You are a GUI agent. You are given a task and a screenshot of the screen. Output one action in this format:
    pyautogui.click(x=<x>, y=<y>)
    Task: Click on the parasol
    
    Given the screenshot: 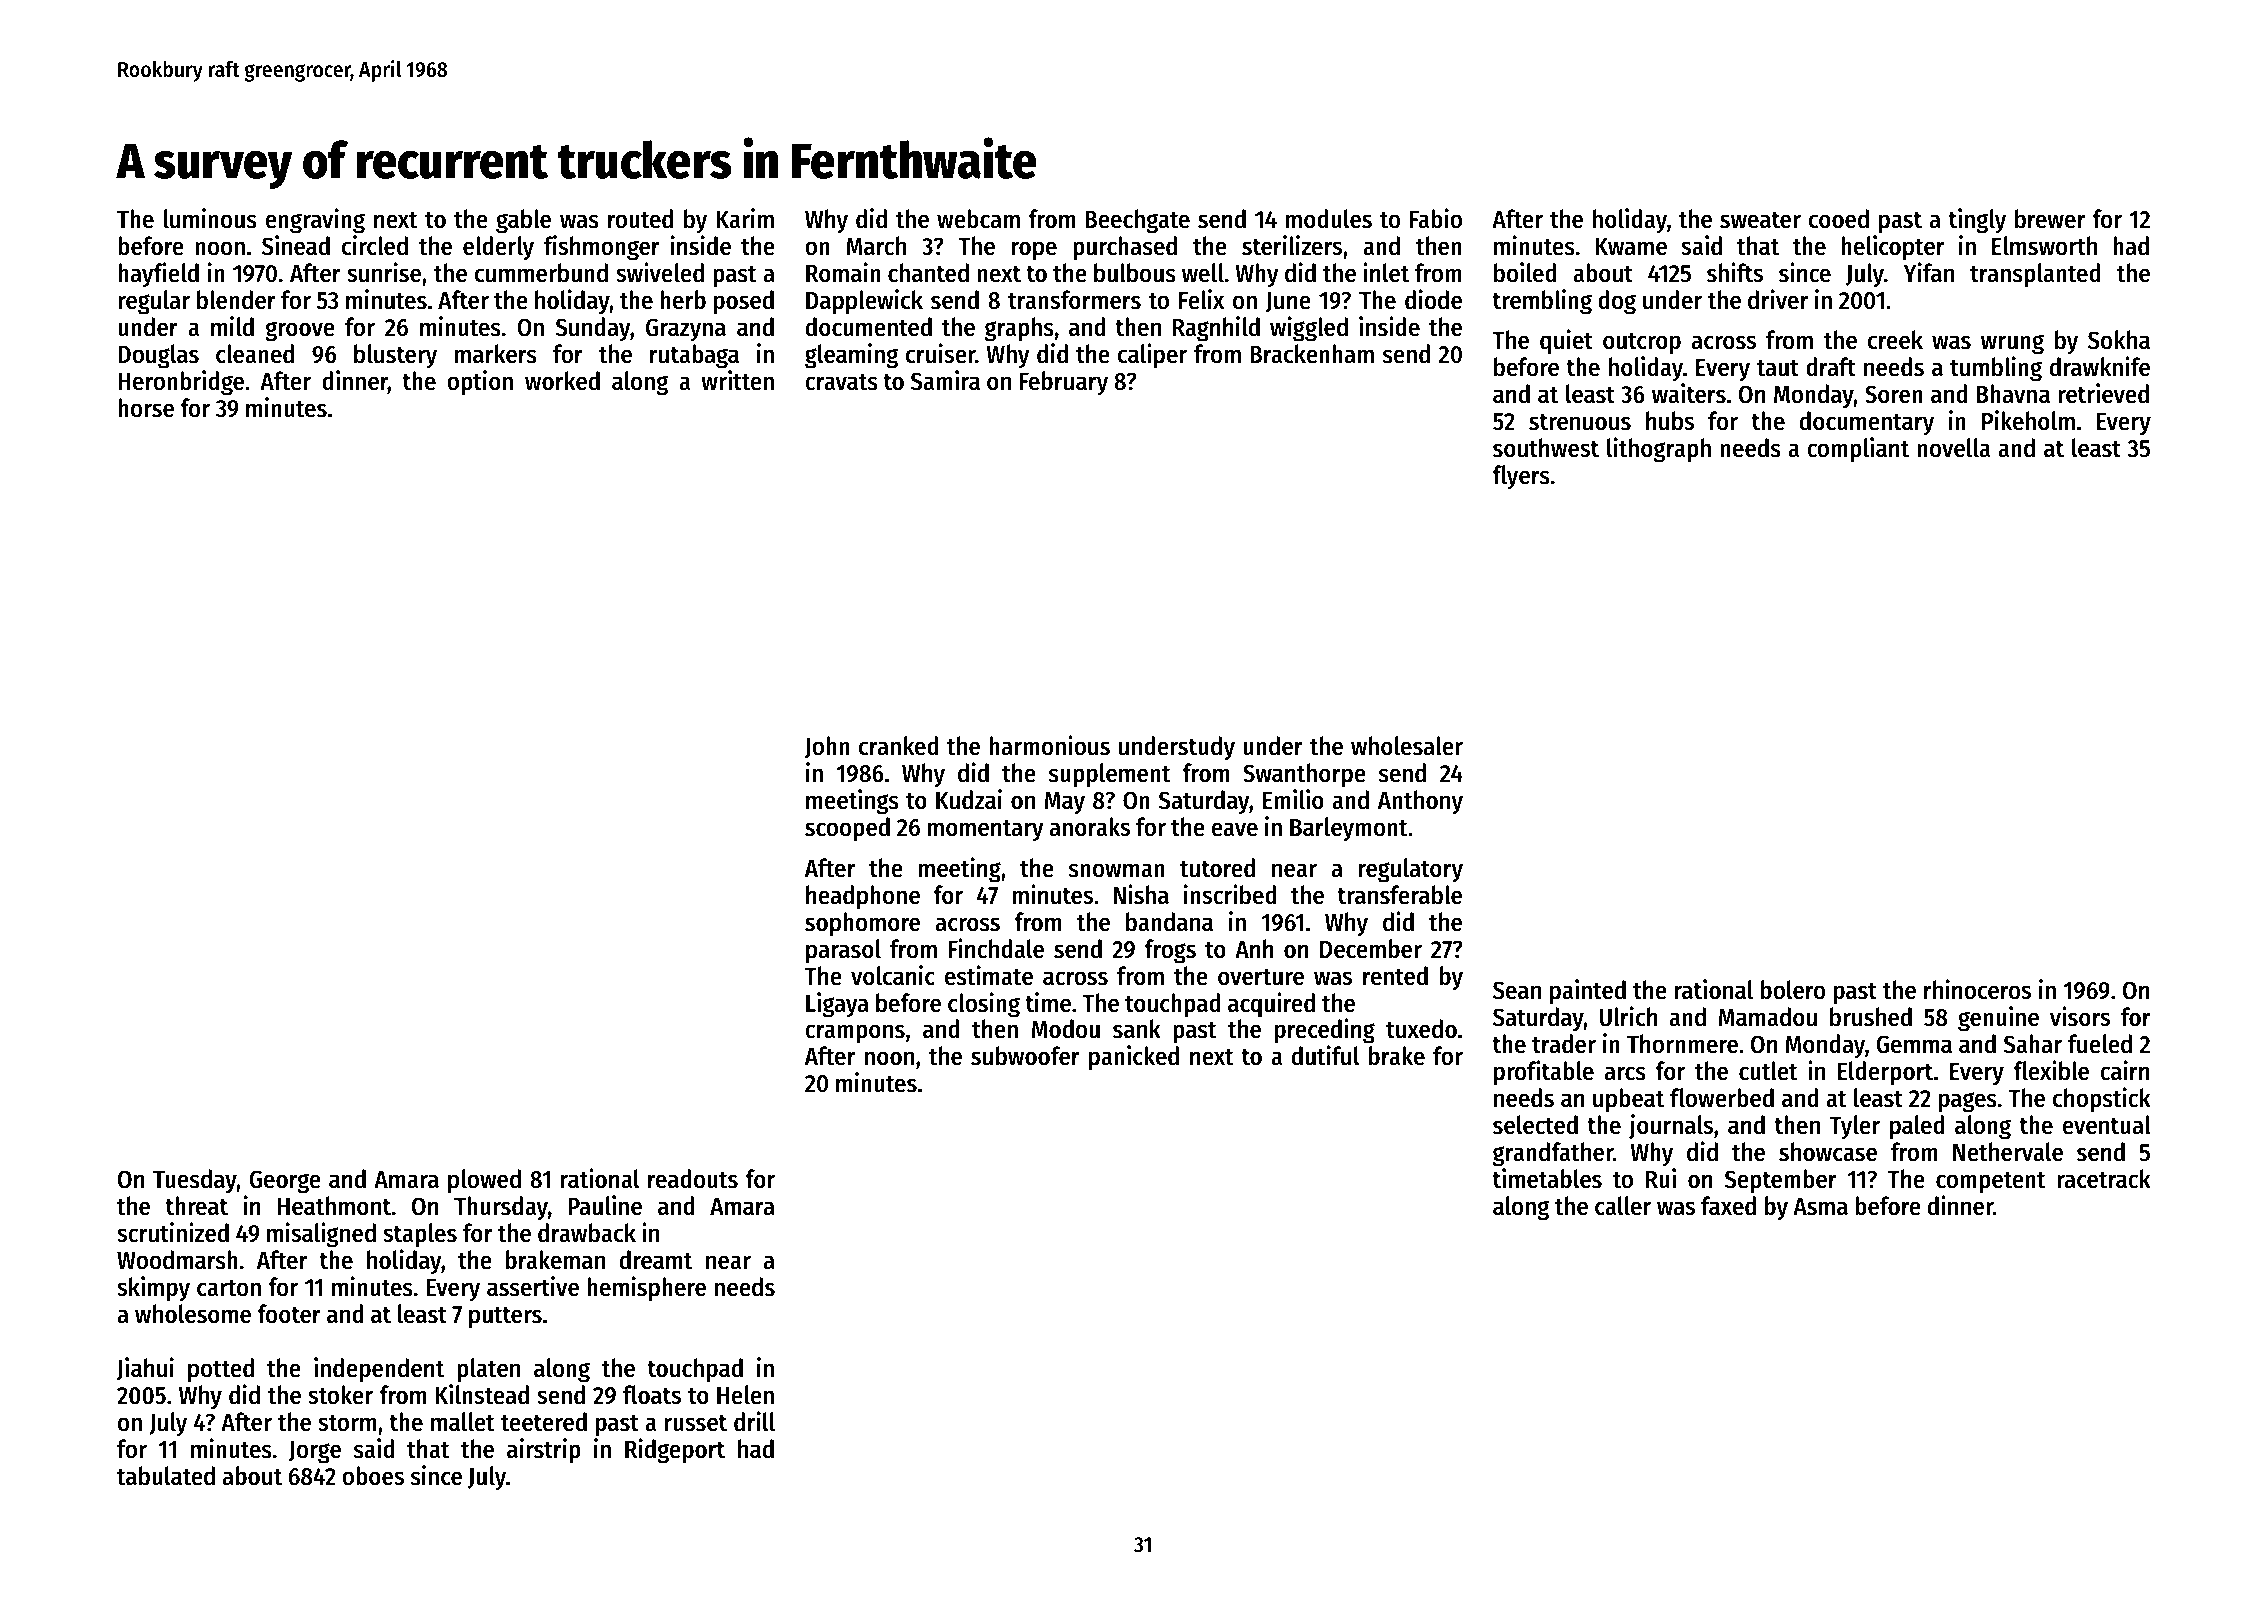 What is the action you would take?
    pyautogui.click(x=843, y=951)
